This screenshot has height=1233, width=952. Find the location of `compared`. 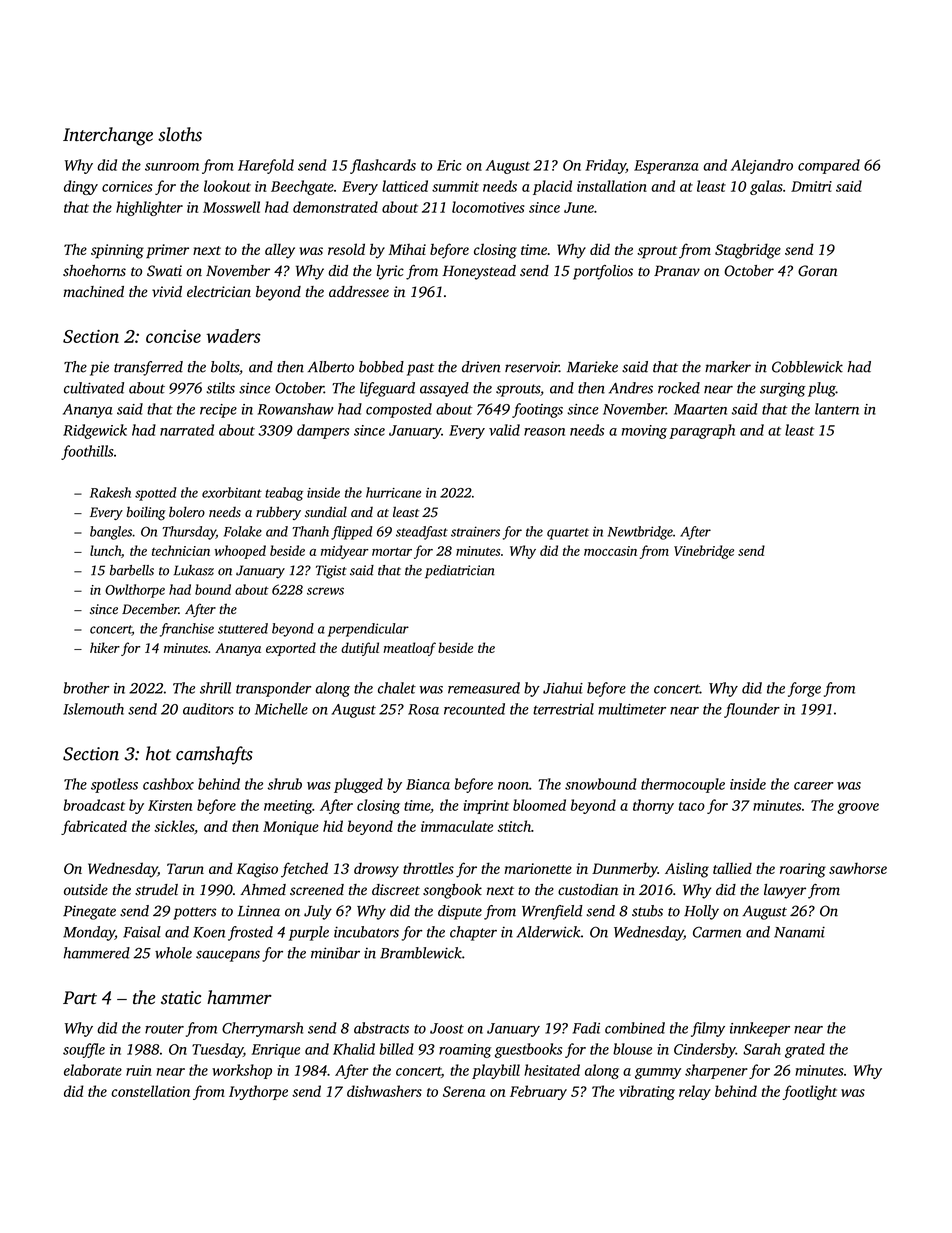

compared is located at coordinates (829, 166).
